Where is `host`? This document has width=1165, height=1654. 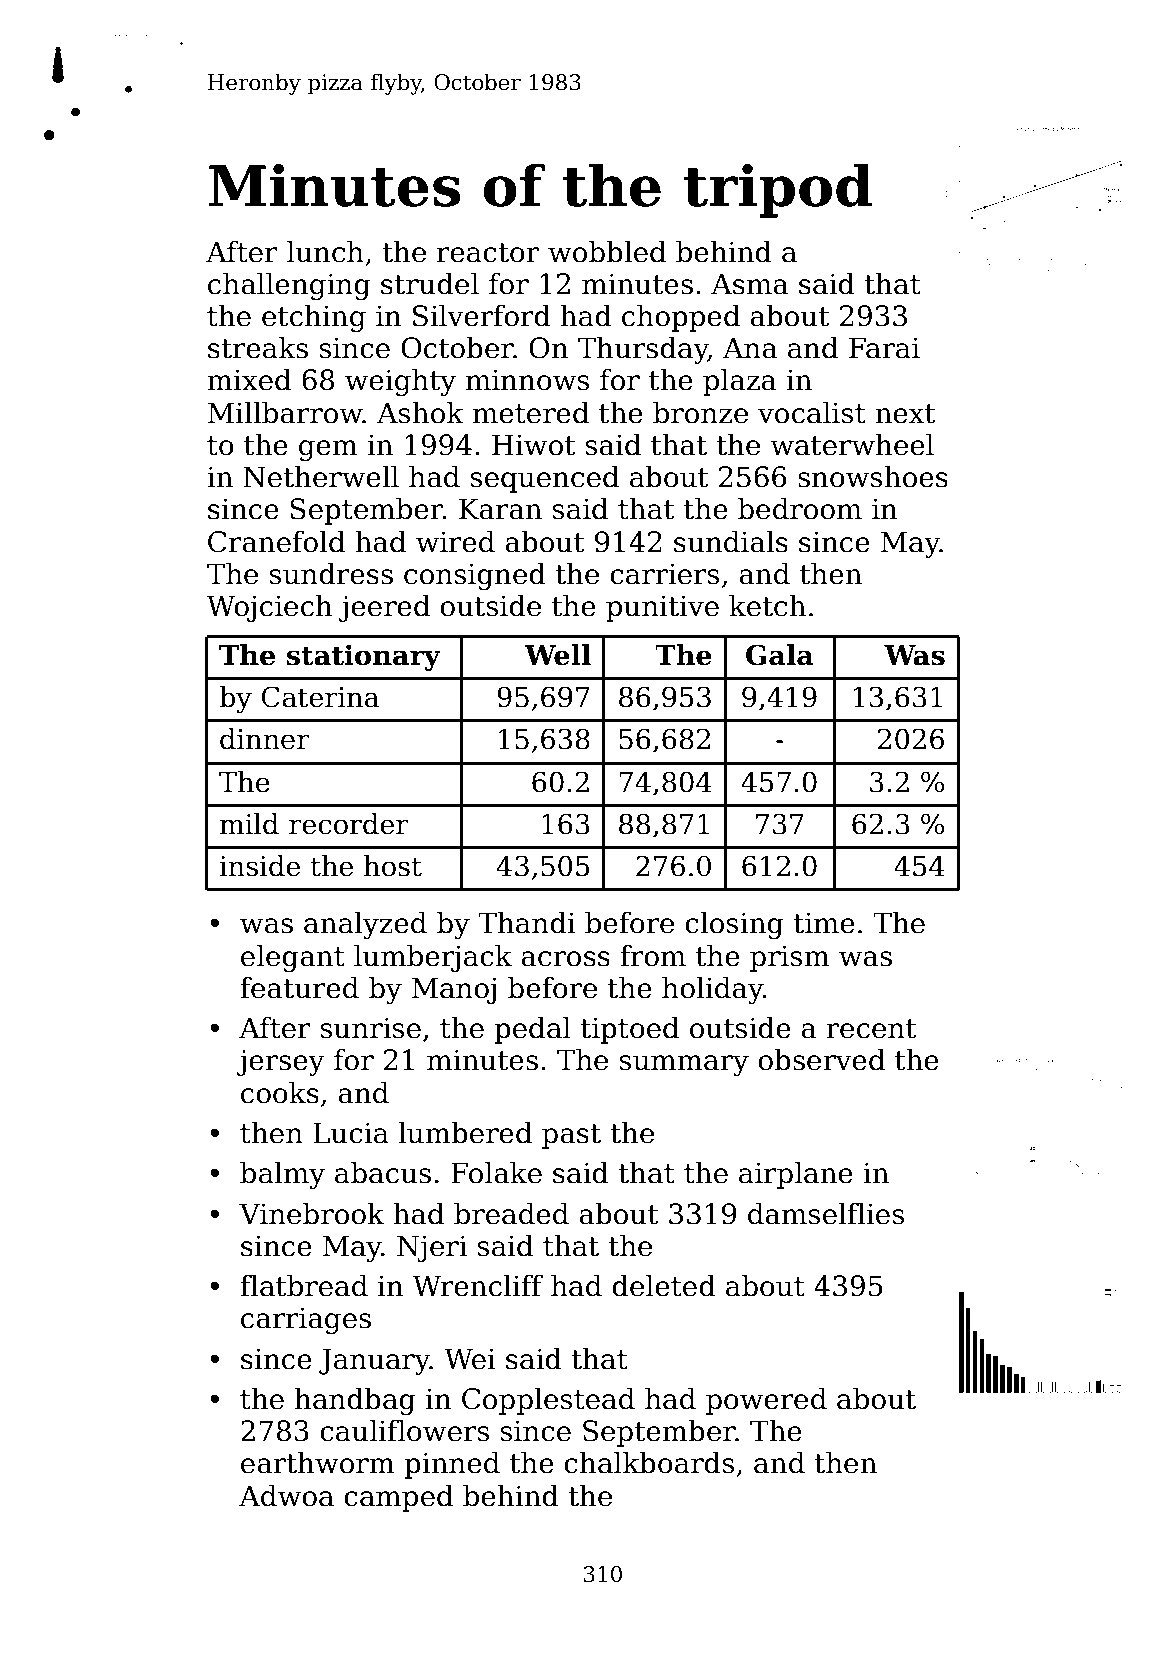
host is located at coordinates (393, 866).
